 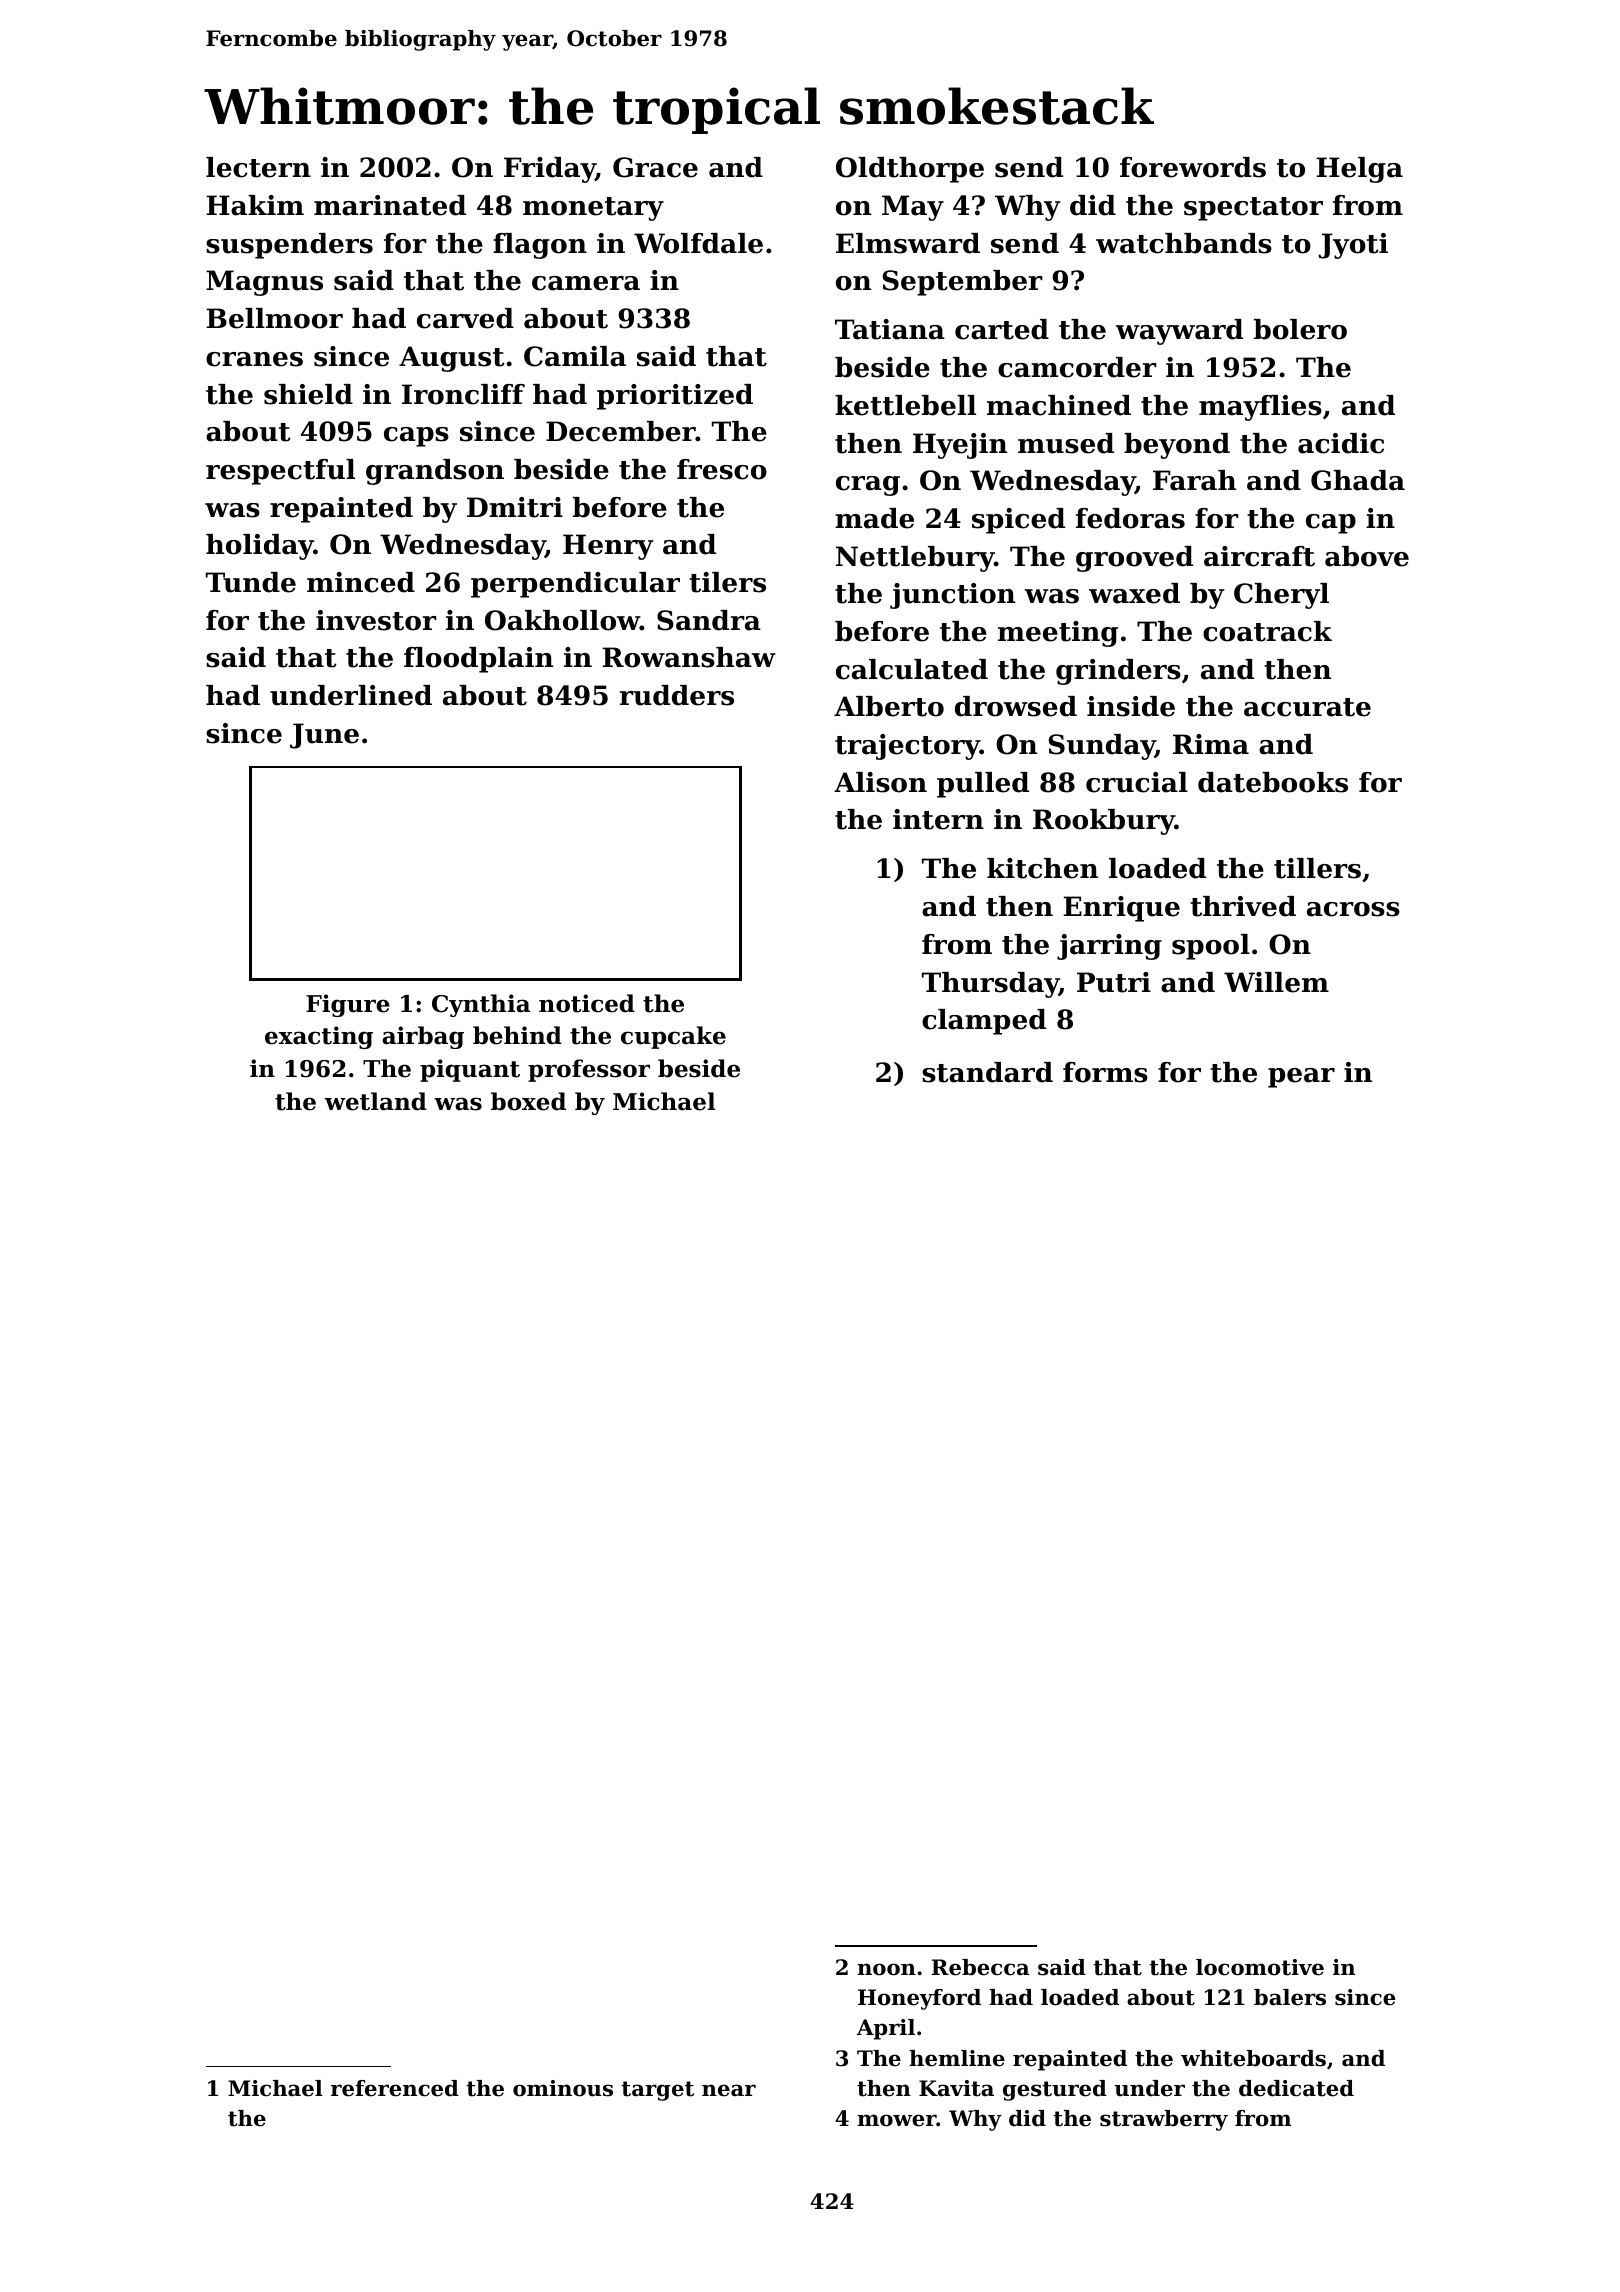 What do you see at coordinates (1353, 246) in the screenshot?
I see `Jyoti` at bounding box center [1353, 246].
